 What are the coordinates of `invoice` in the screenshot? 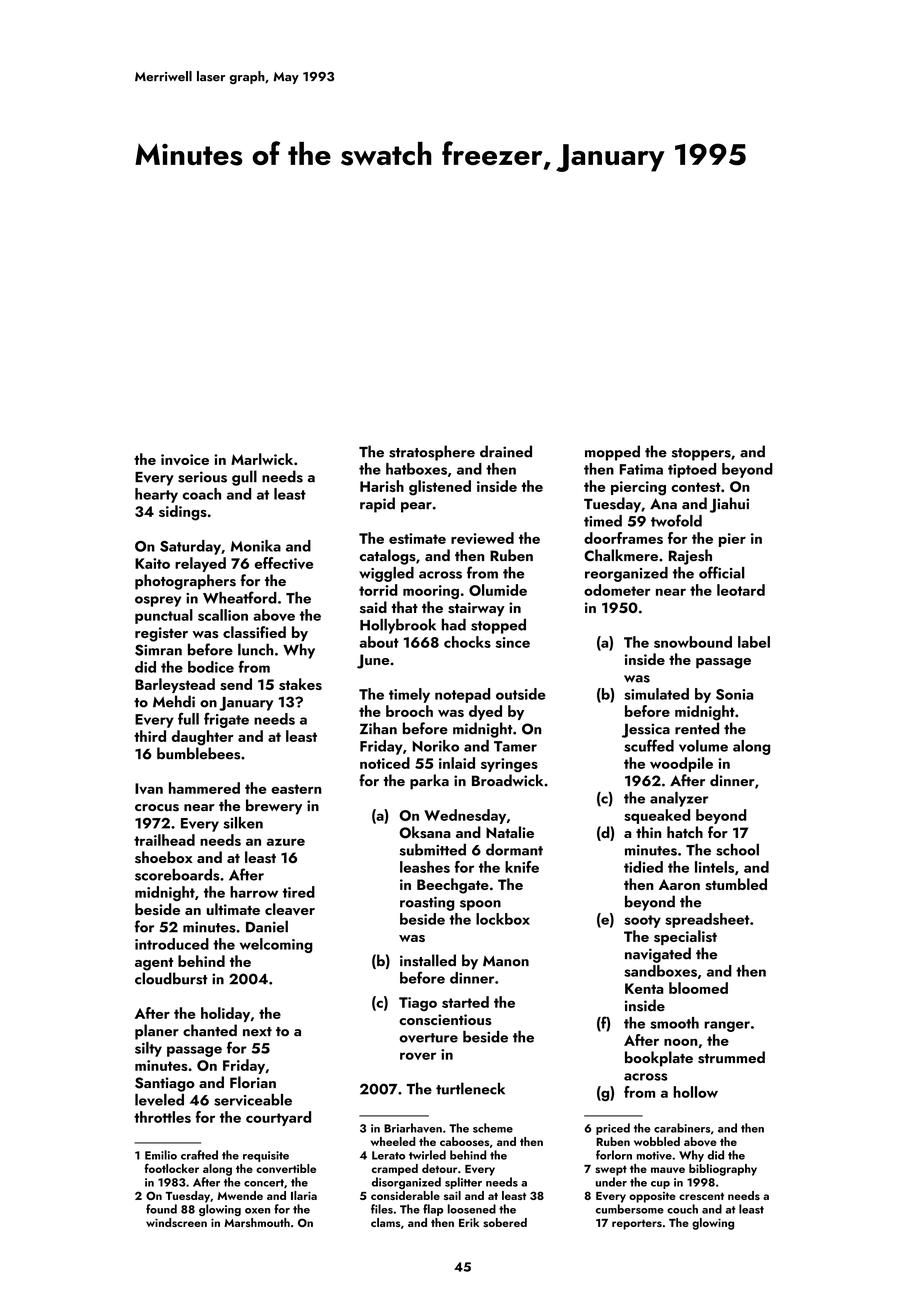 It's located at (185, 459).
